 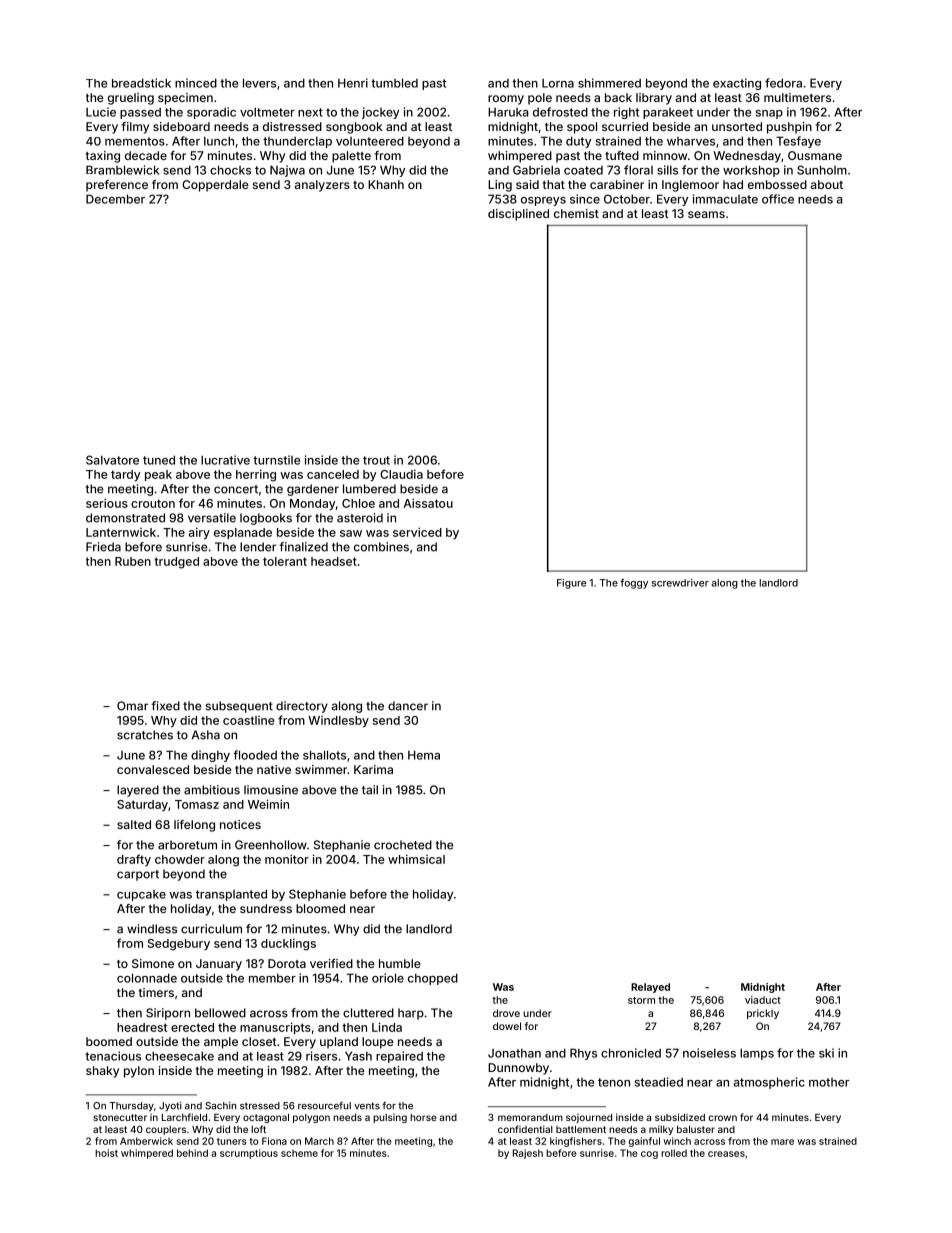 What do you see at coordinates (120, 1117) in the page?
I see `stonecutter` at bounding box center [120, 1117].
